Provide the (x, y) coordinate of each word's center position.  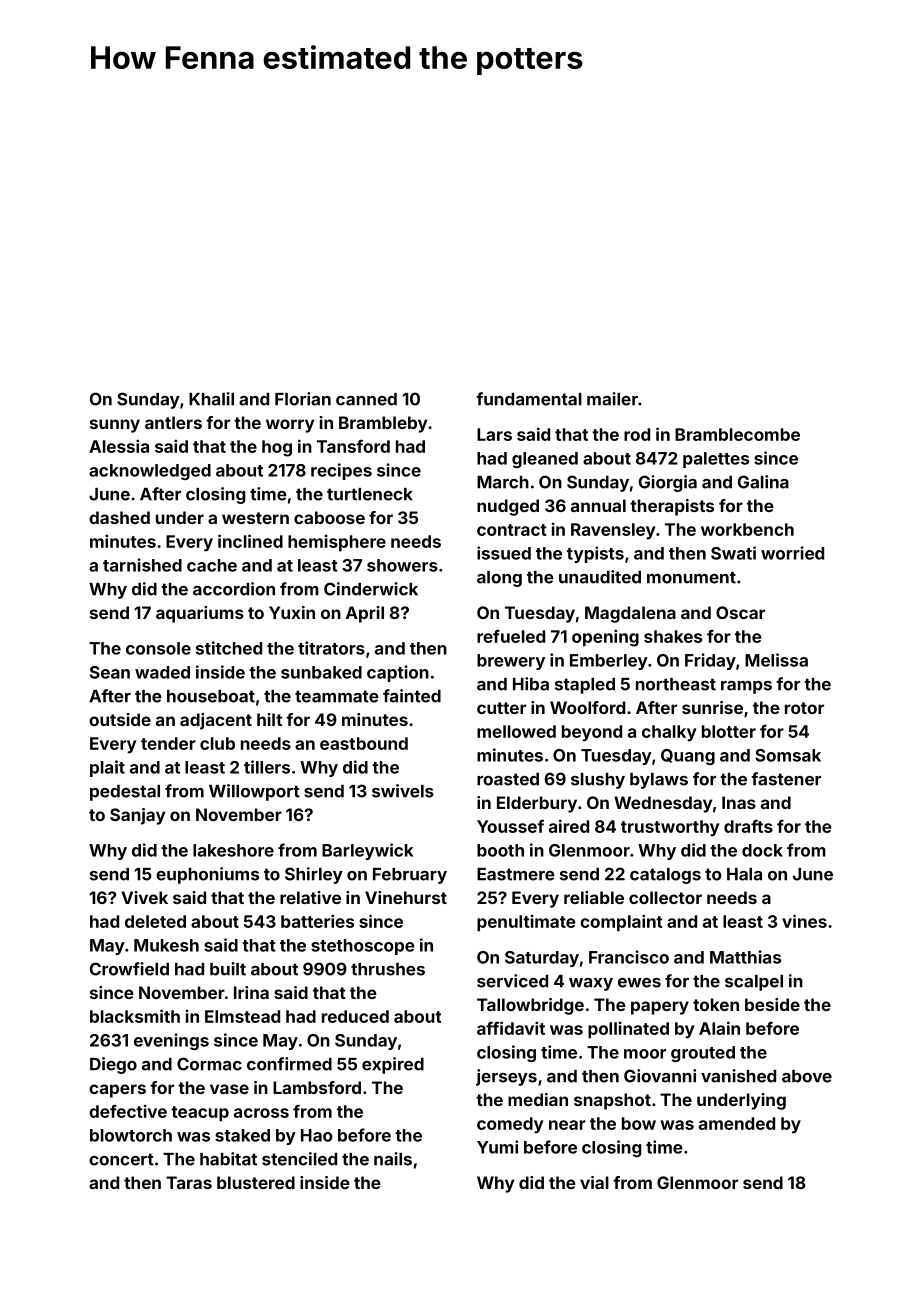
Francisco (629, 957)
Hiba (531, 684)
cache (212, 565)
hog (277, 448)
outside (120, 719)
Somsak (788, 755)
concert (121, 1159)
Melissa (776, 660)
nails (393, 1159)
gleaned (545, 460)
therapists (672, 507)
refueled (511, 636)
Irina (251, 992)
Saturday (542, 959)
